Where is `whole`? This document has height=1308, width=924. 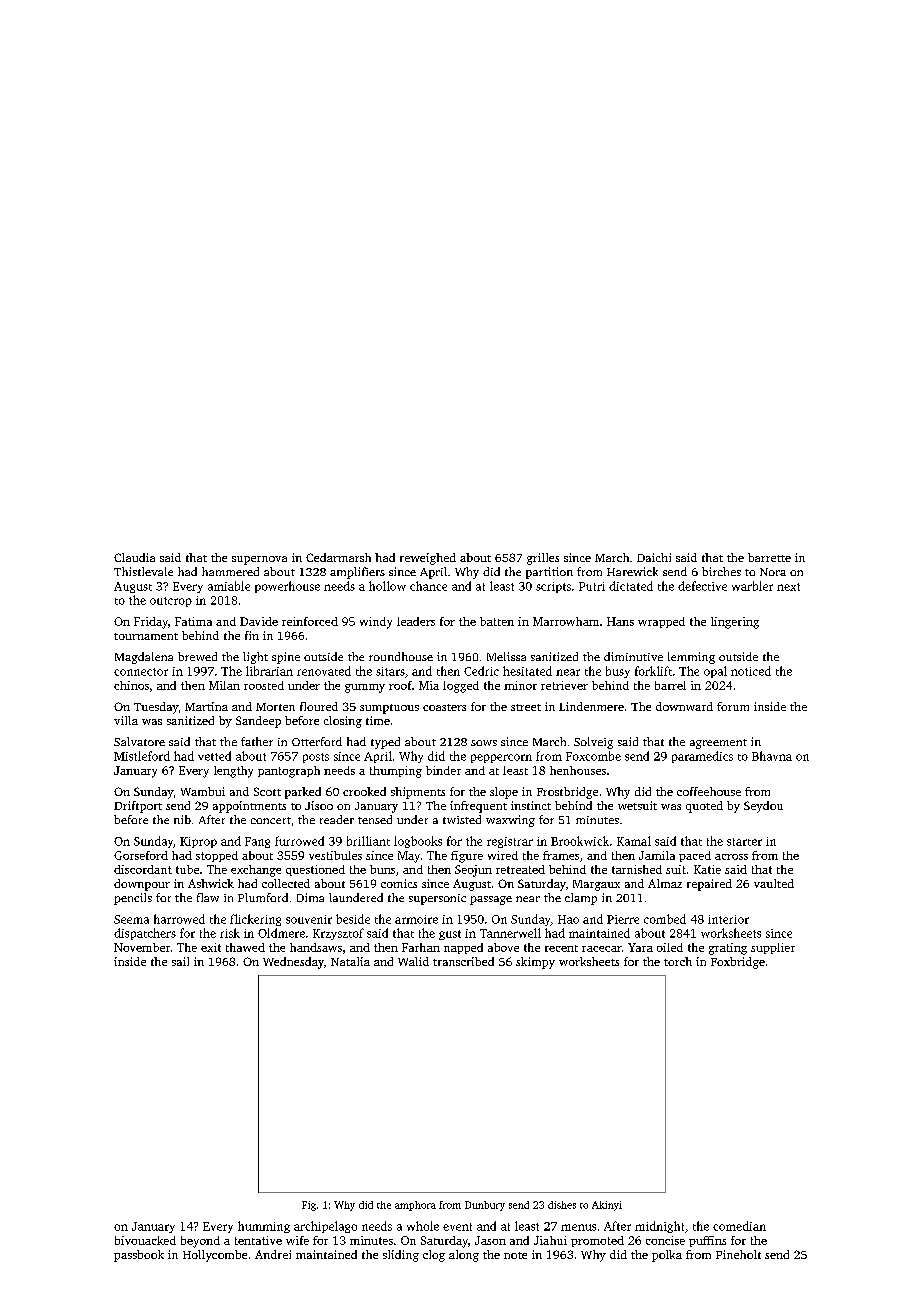
whole is located at coordinates (423, 1226).
